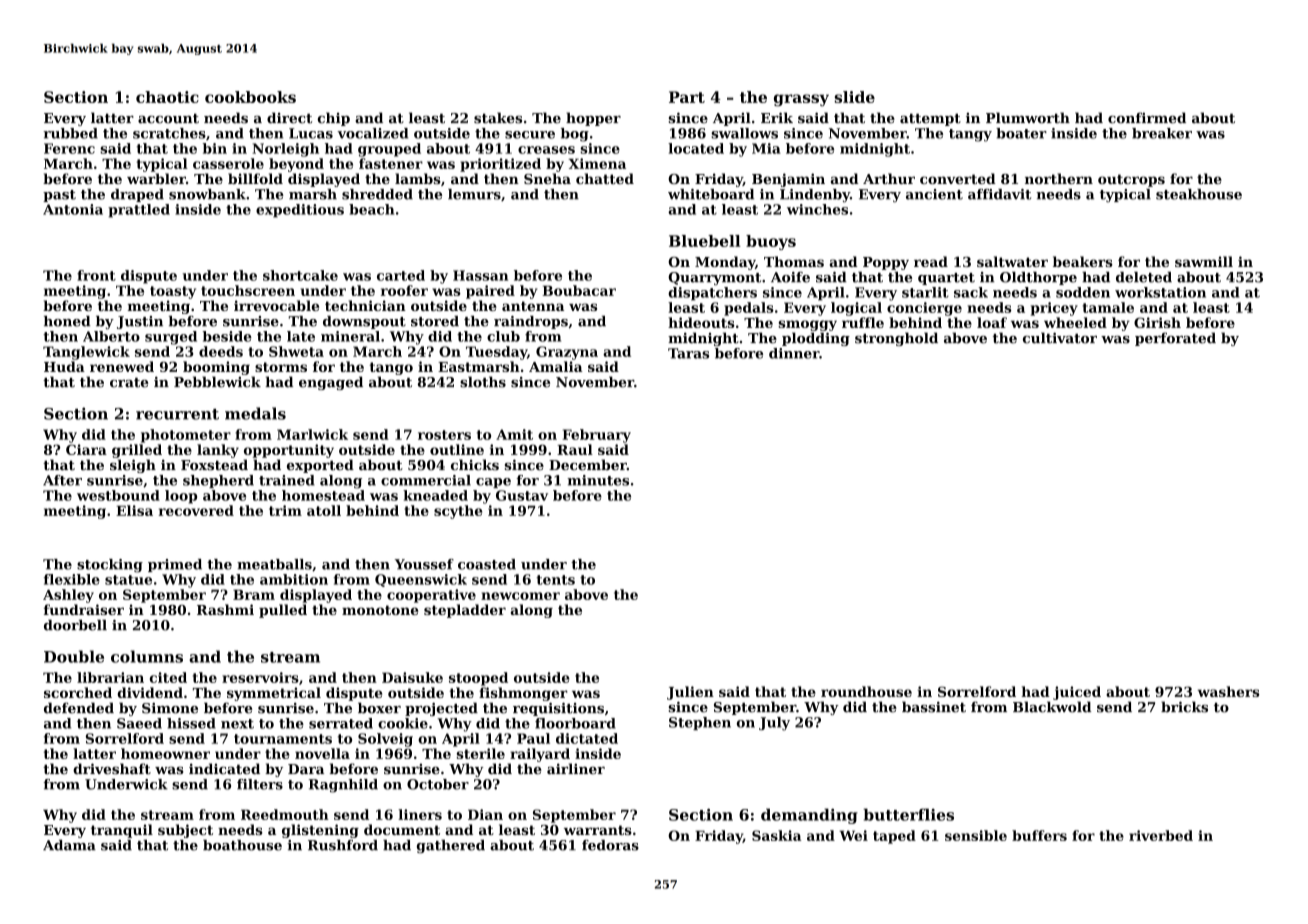 This page has height=924, width=1308. Describe the element at coordinates (96, 275) in the page. I see `front` at that location.
